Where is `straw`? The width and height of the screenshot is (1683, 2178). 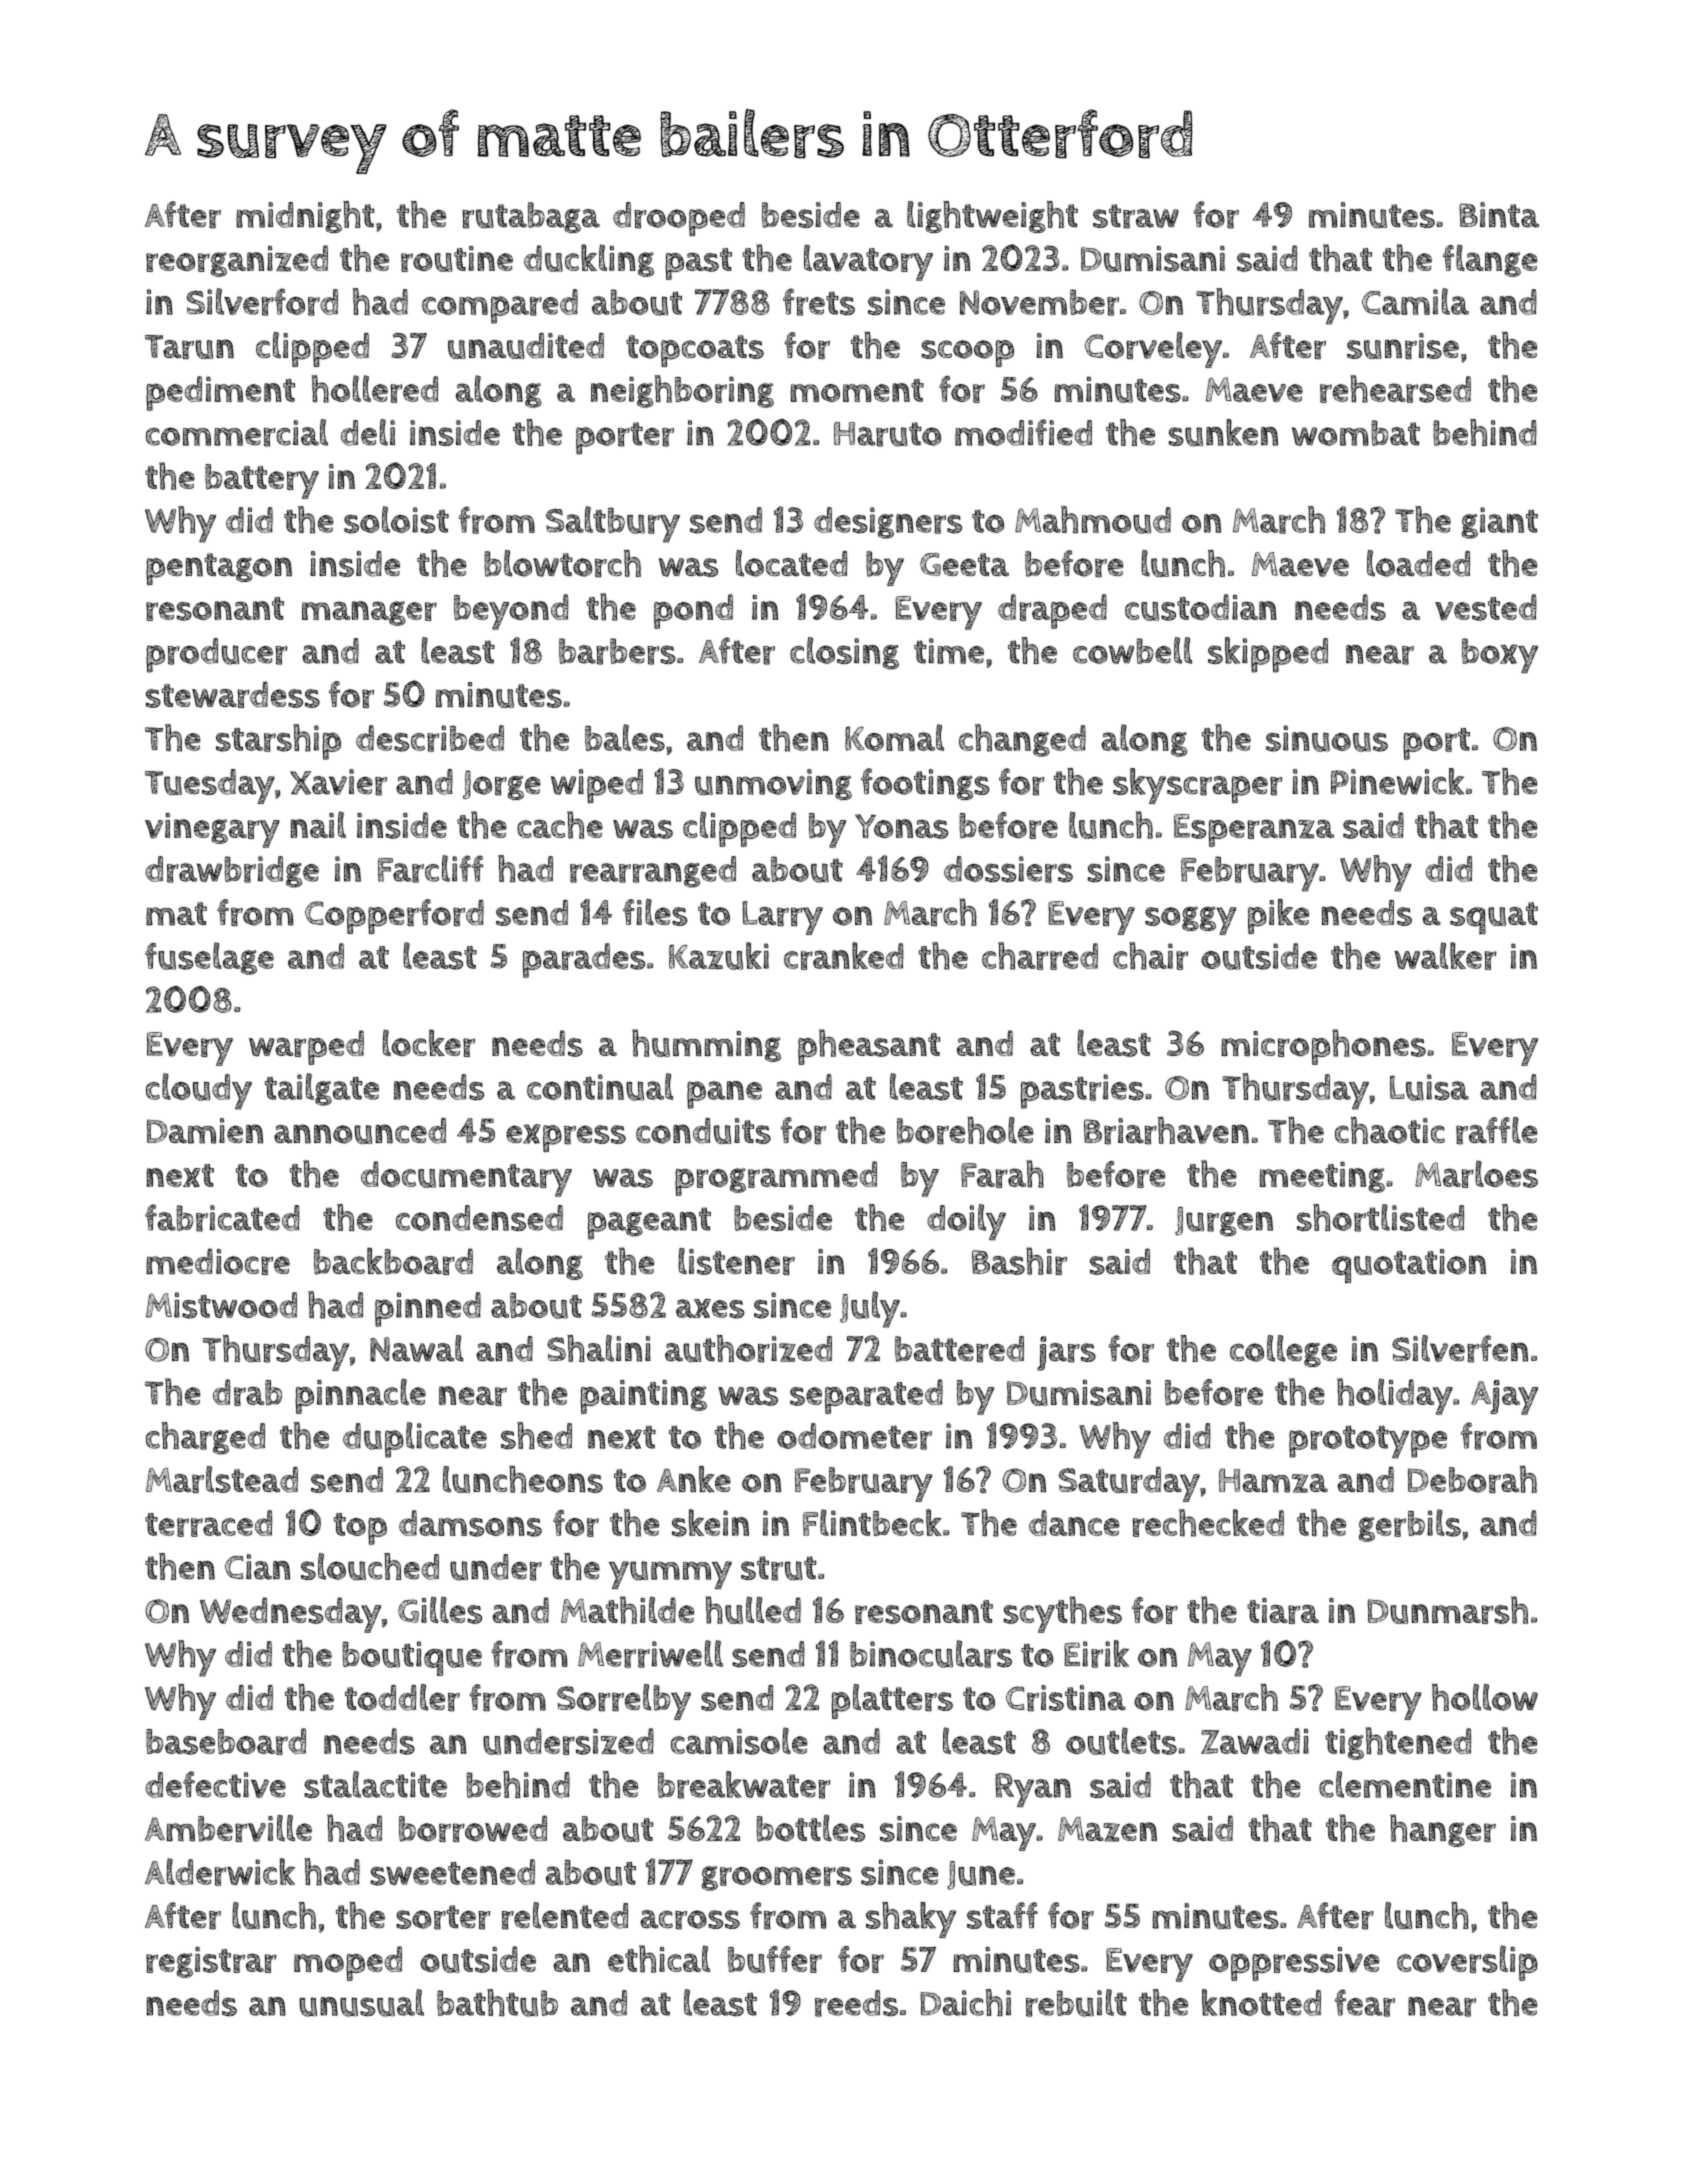 straw is located at coordinates (1136, 216).
